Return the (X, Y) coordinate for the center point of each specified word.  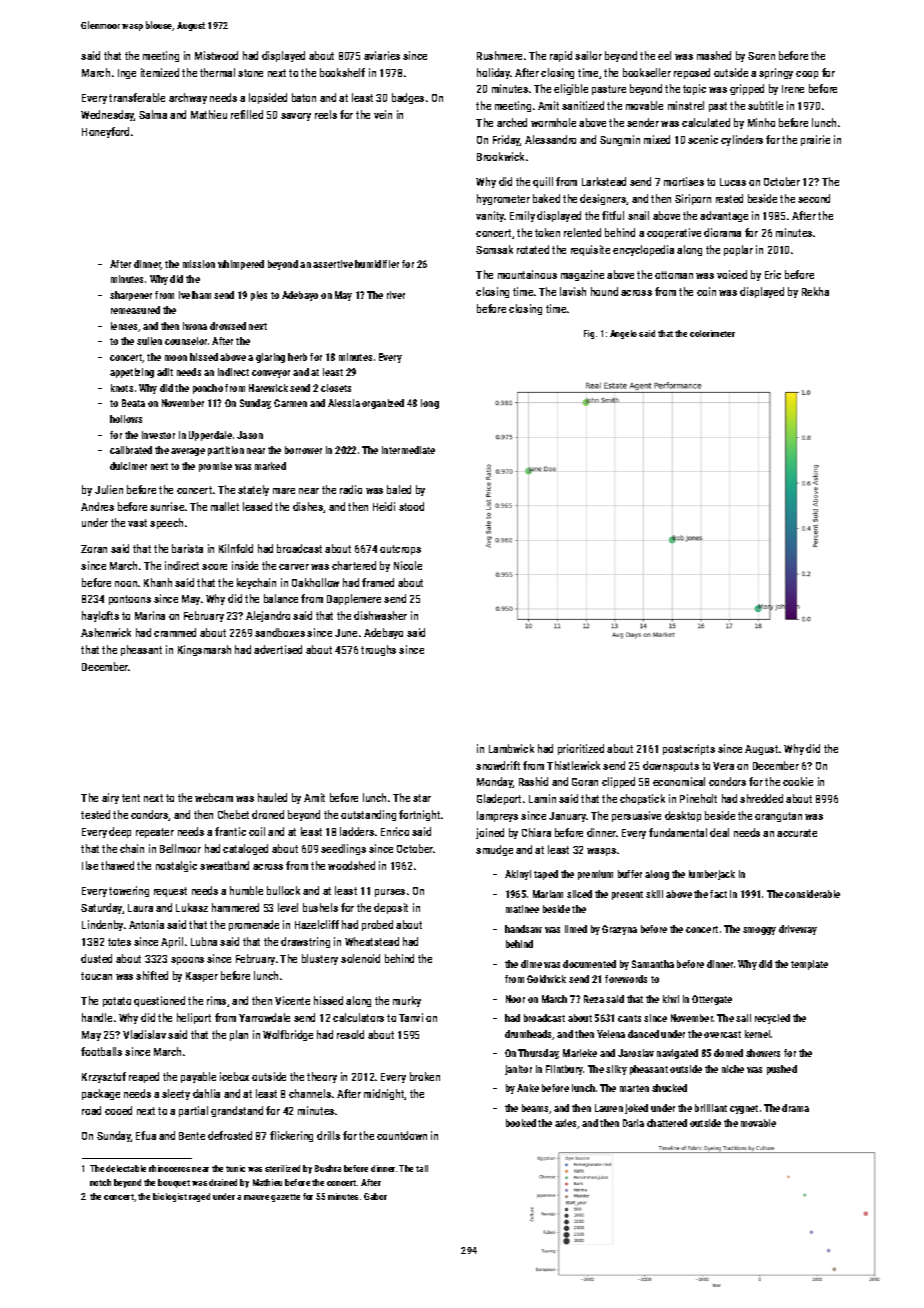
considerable (812, 894)
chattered (667, 1123)
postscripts (689, 749)
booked (521, 1123)
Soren (761, 56)
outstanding (368, 815)
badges (408, 98)
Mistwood (216, 55)
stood (411, 506)
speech (166, 523)
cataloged (245, 849)
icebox (234, 1076)
